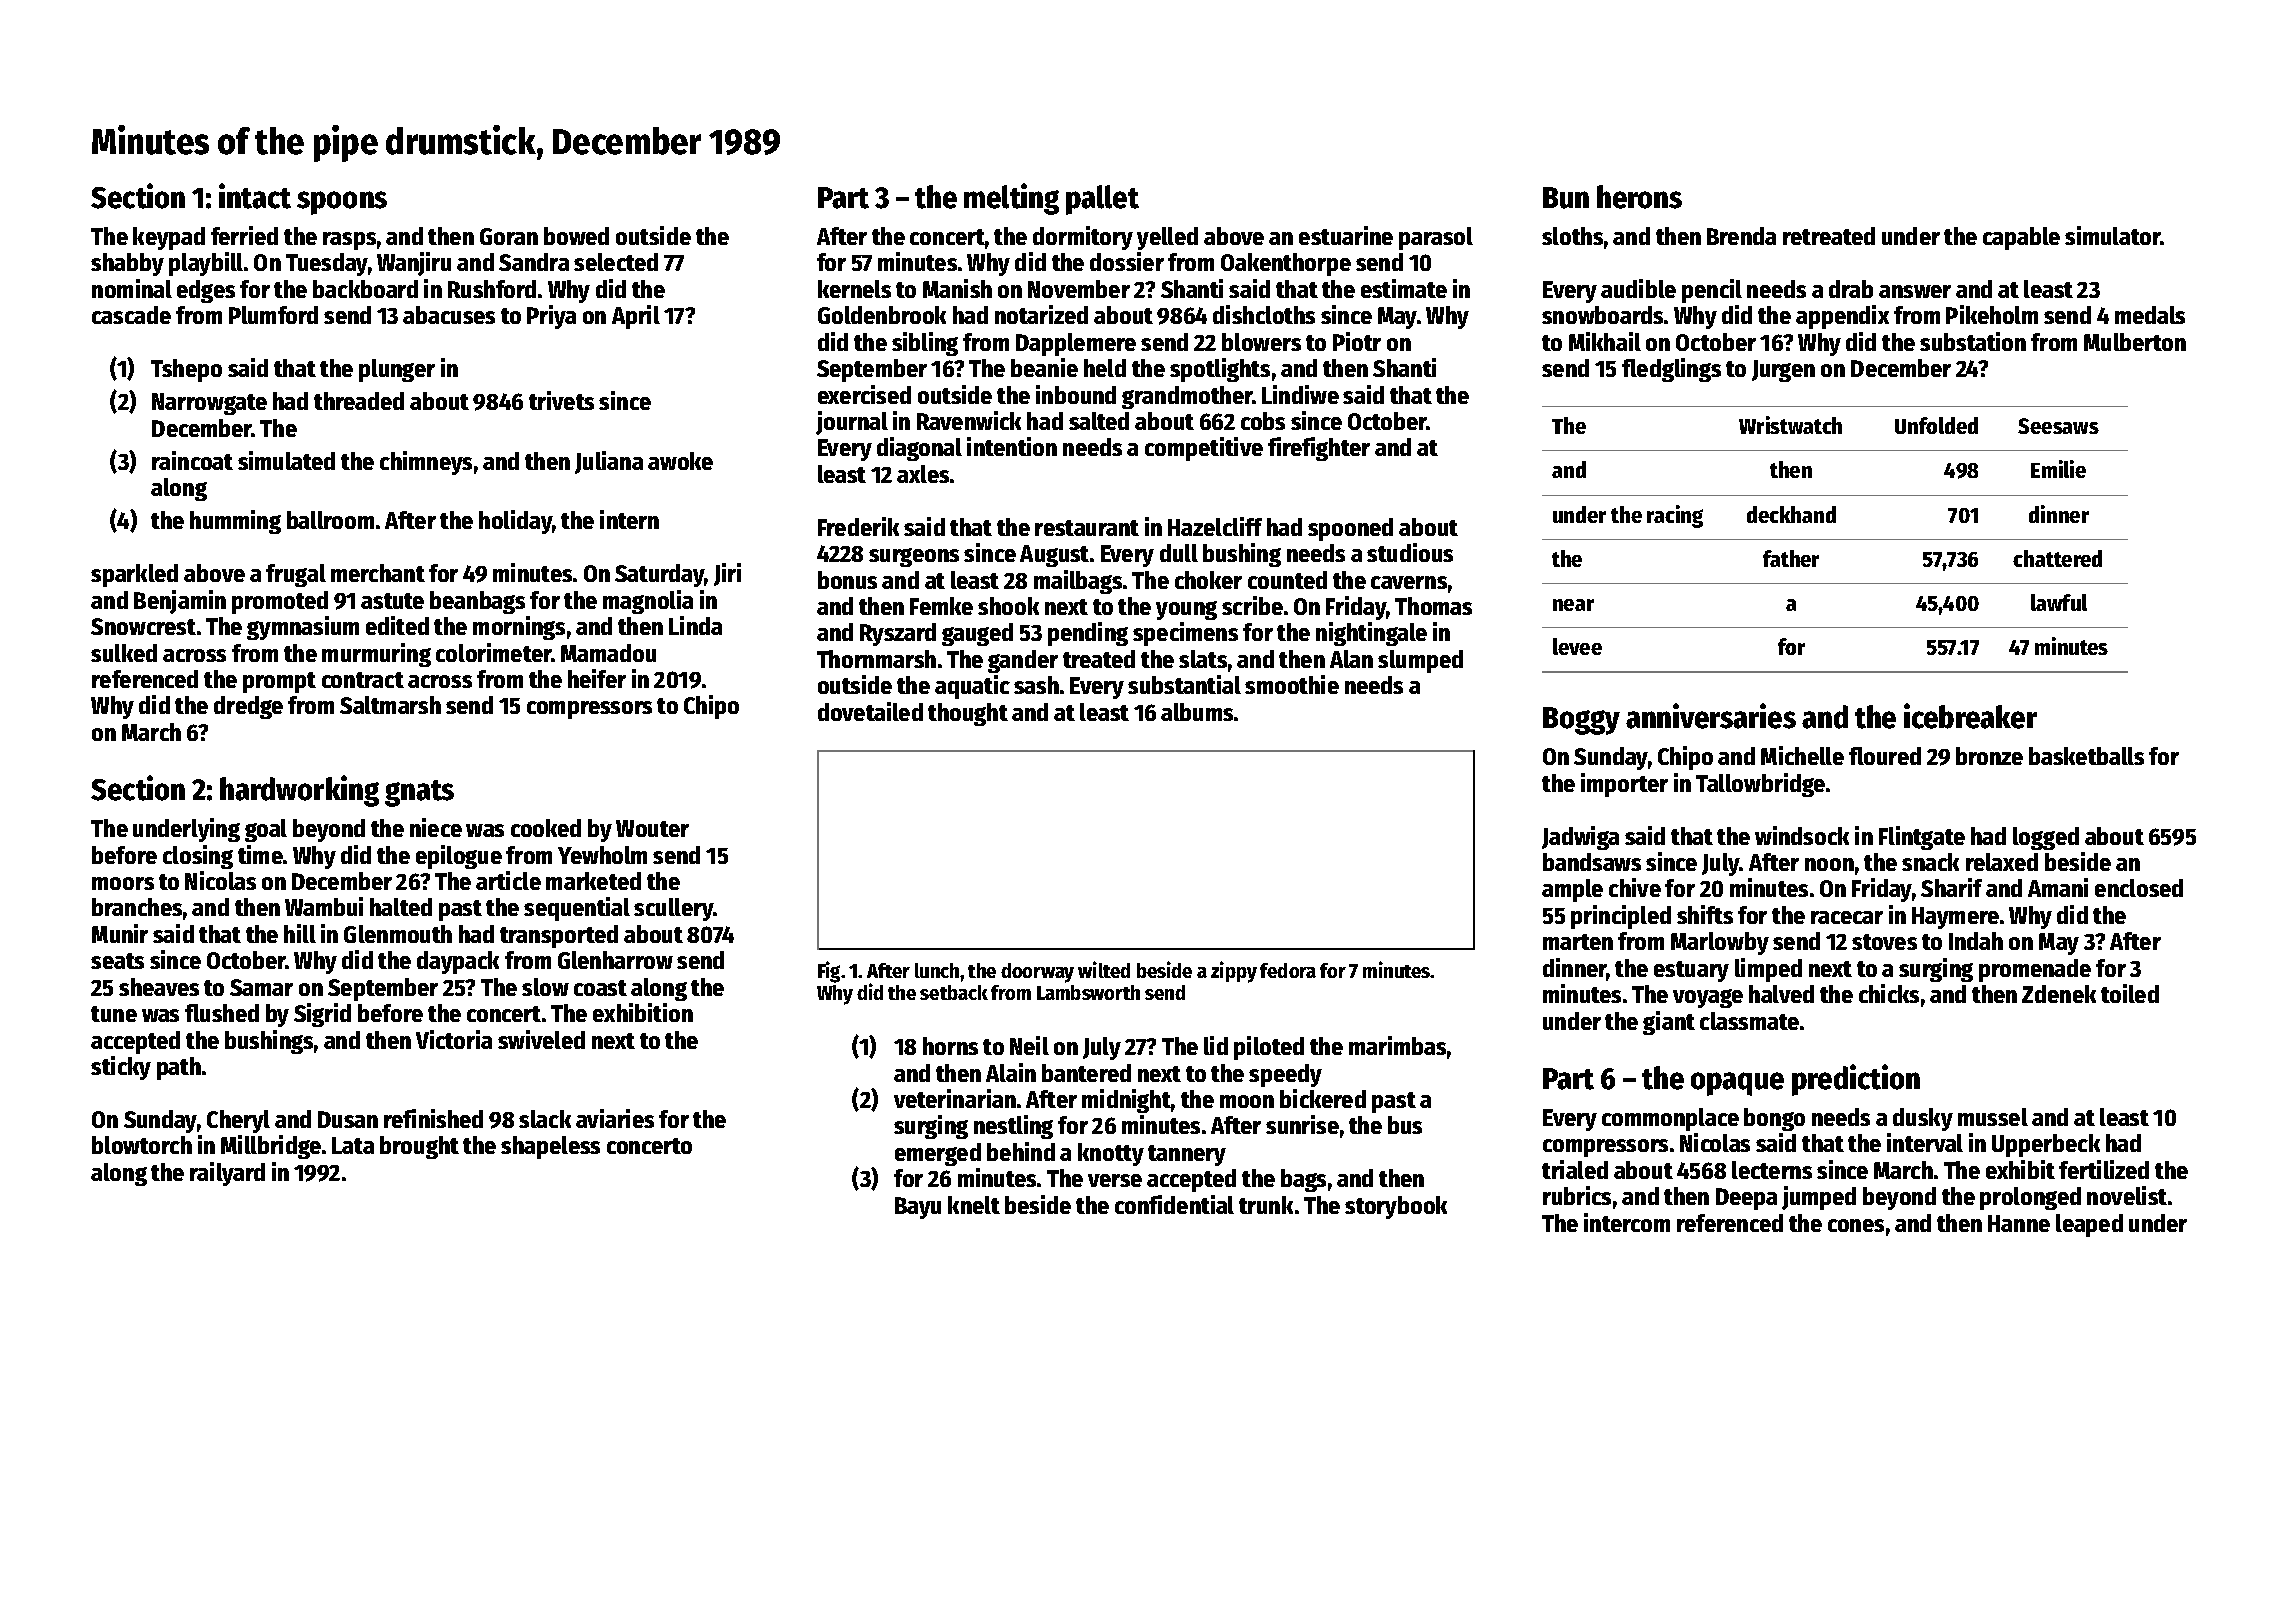 This document has width=2292, height=1620. What do you see at coordinates (260, 854) in the document?
I see `time` at bounding box center [260, 854].
